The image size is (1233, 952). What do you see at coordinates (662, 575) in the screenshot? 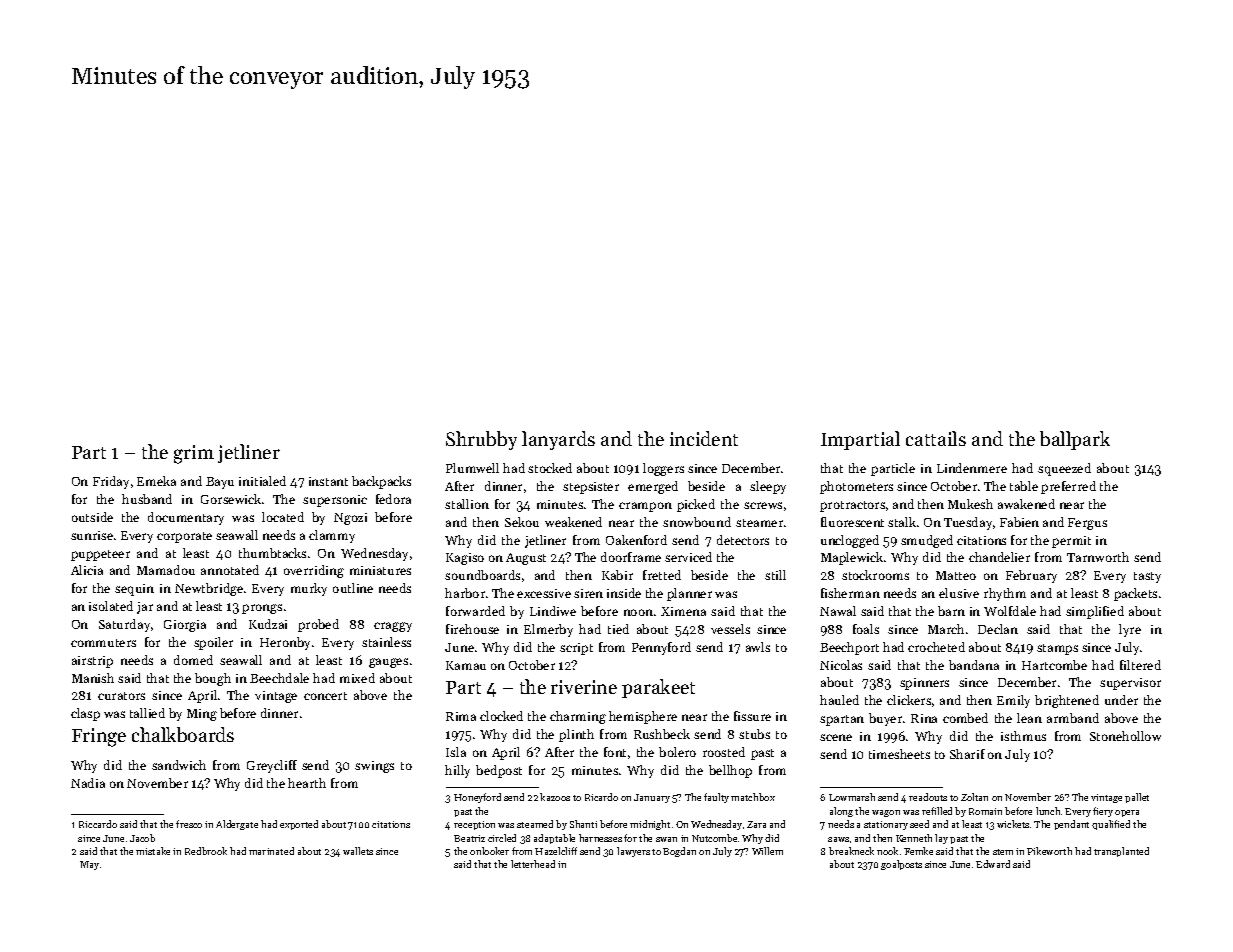
I see `fretted` at bounding box center [662, 575].
